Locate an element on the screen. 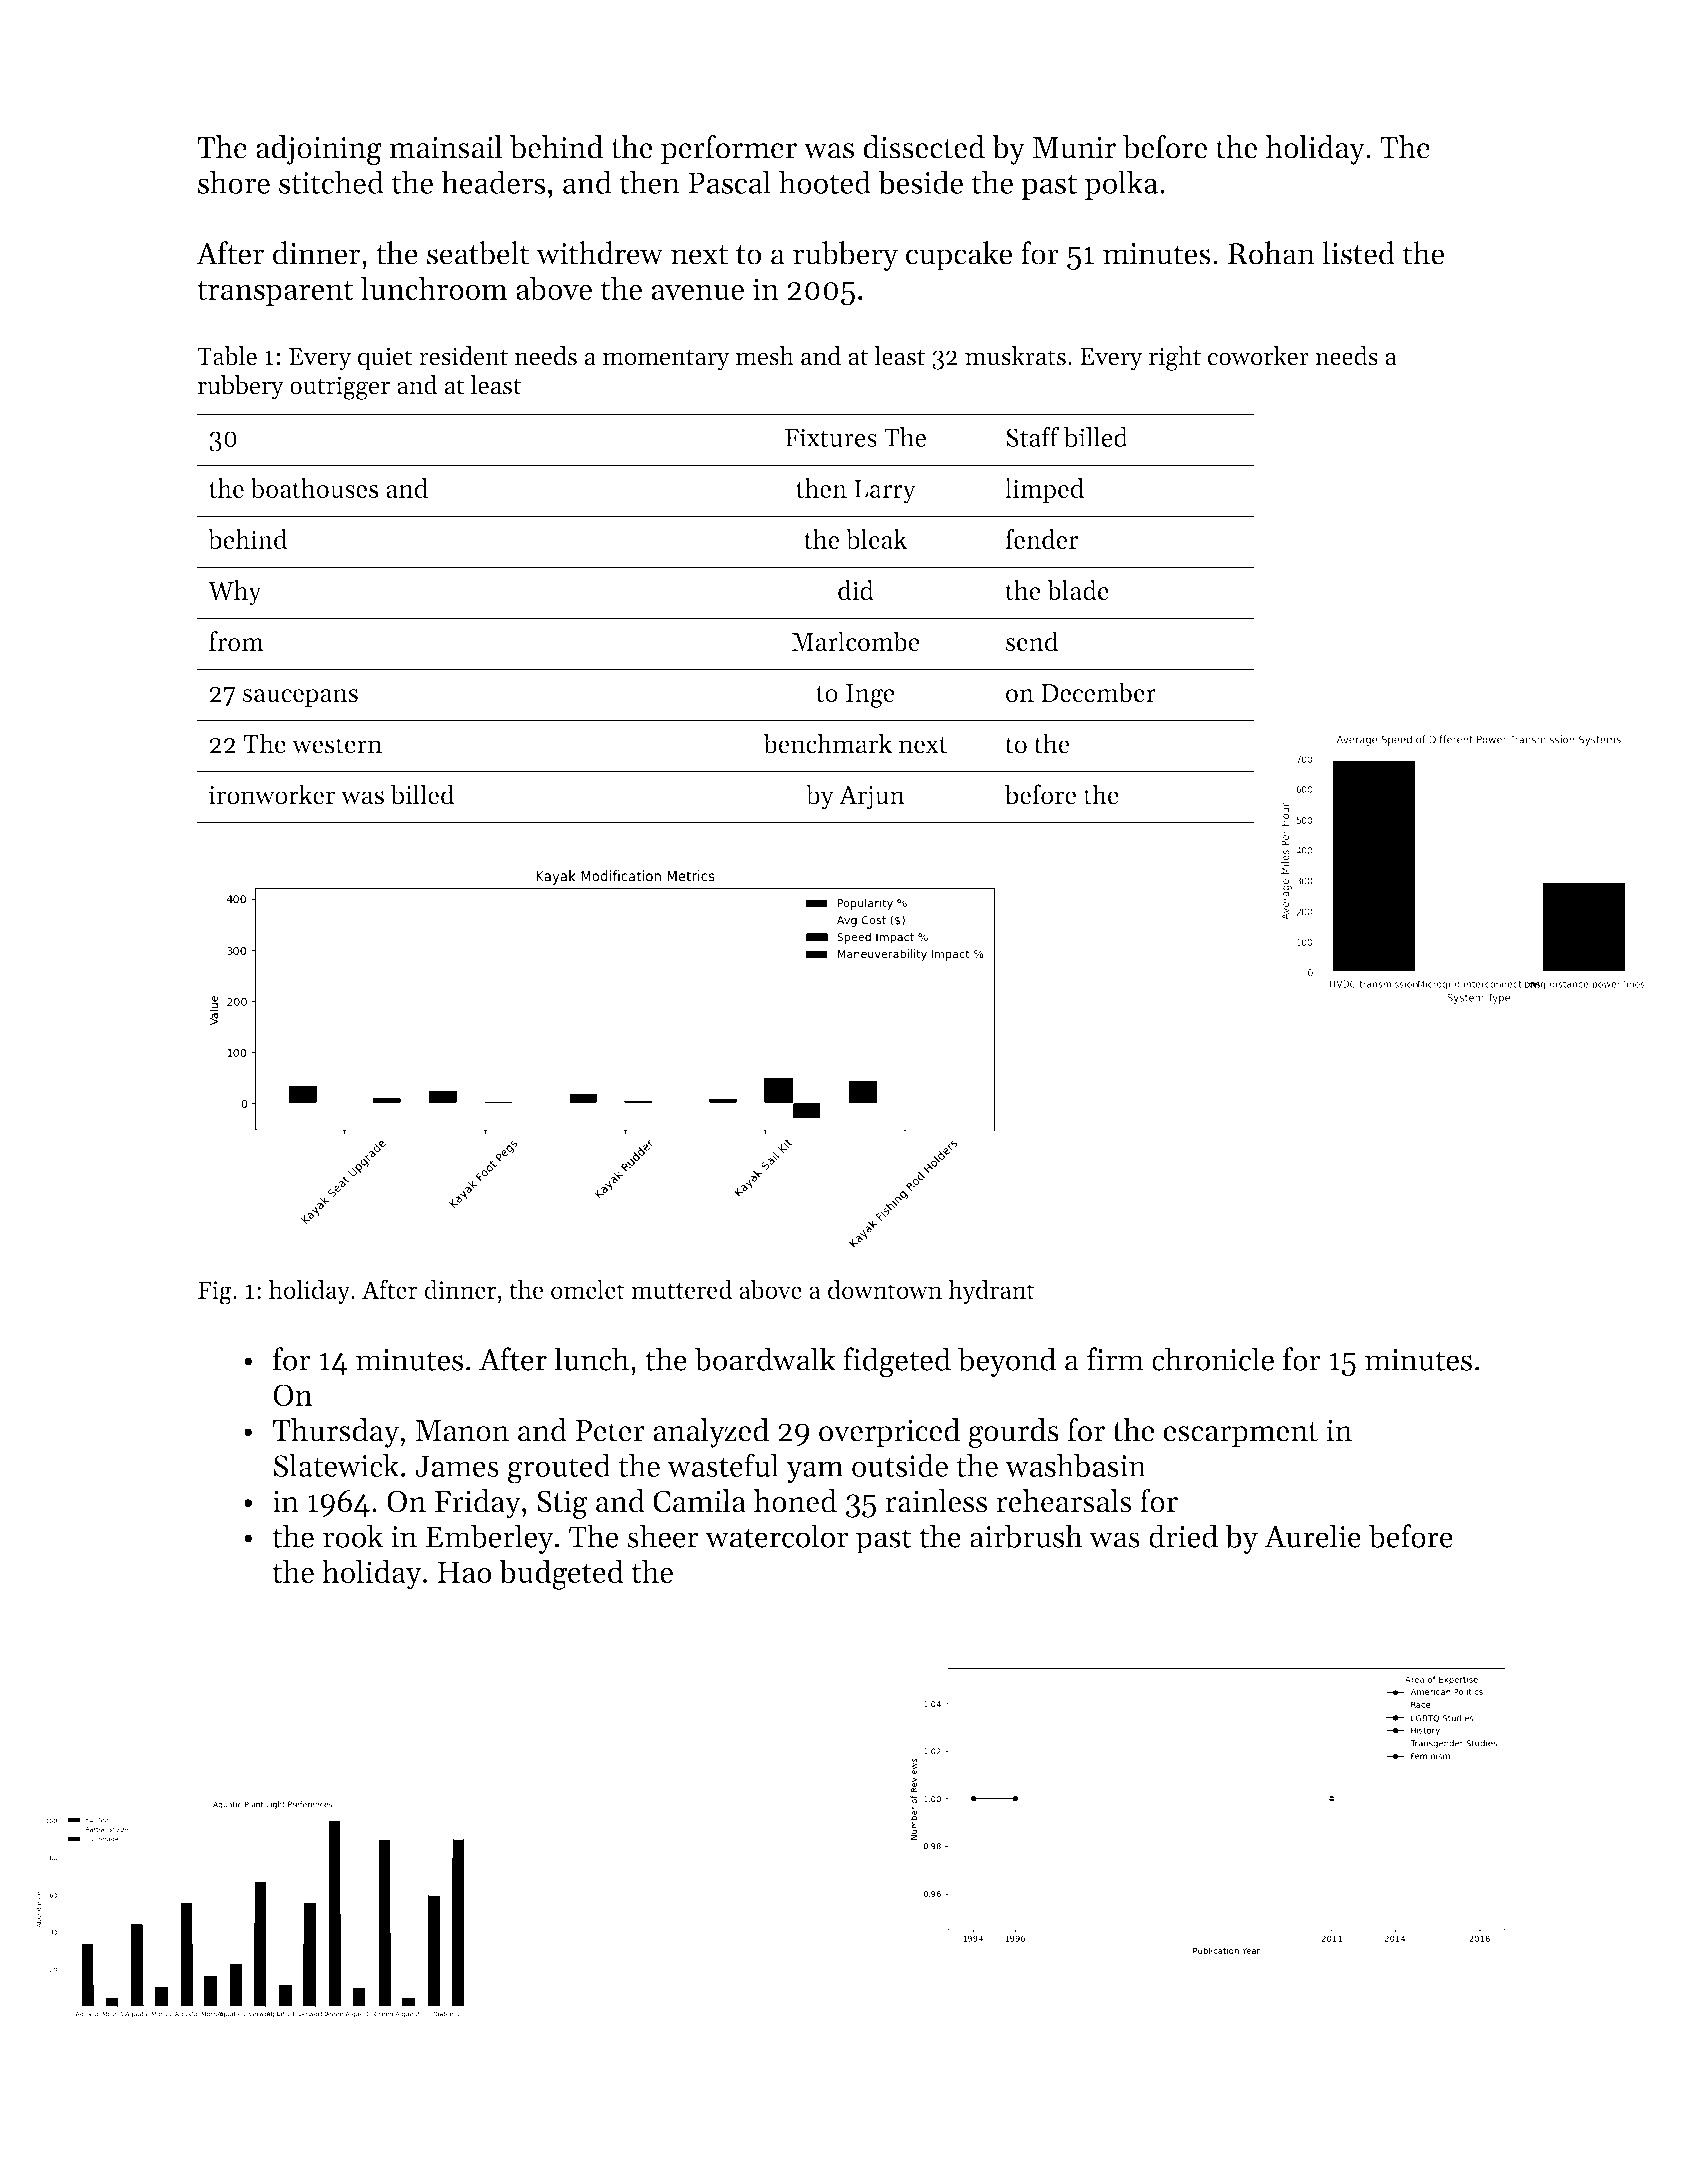  send is located at coordinates (1032, 641).
